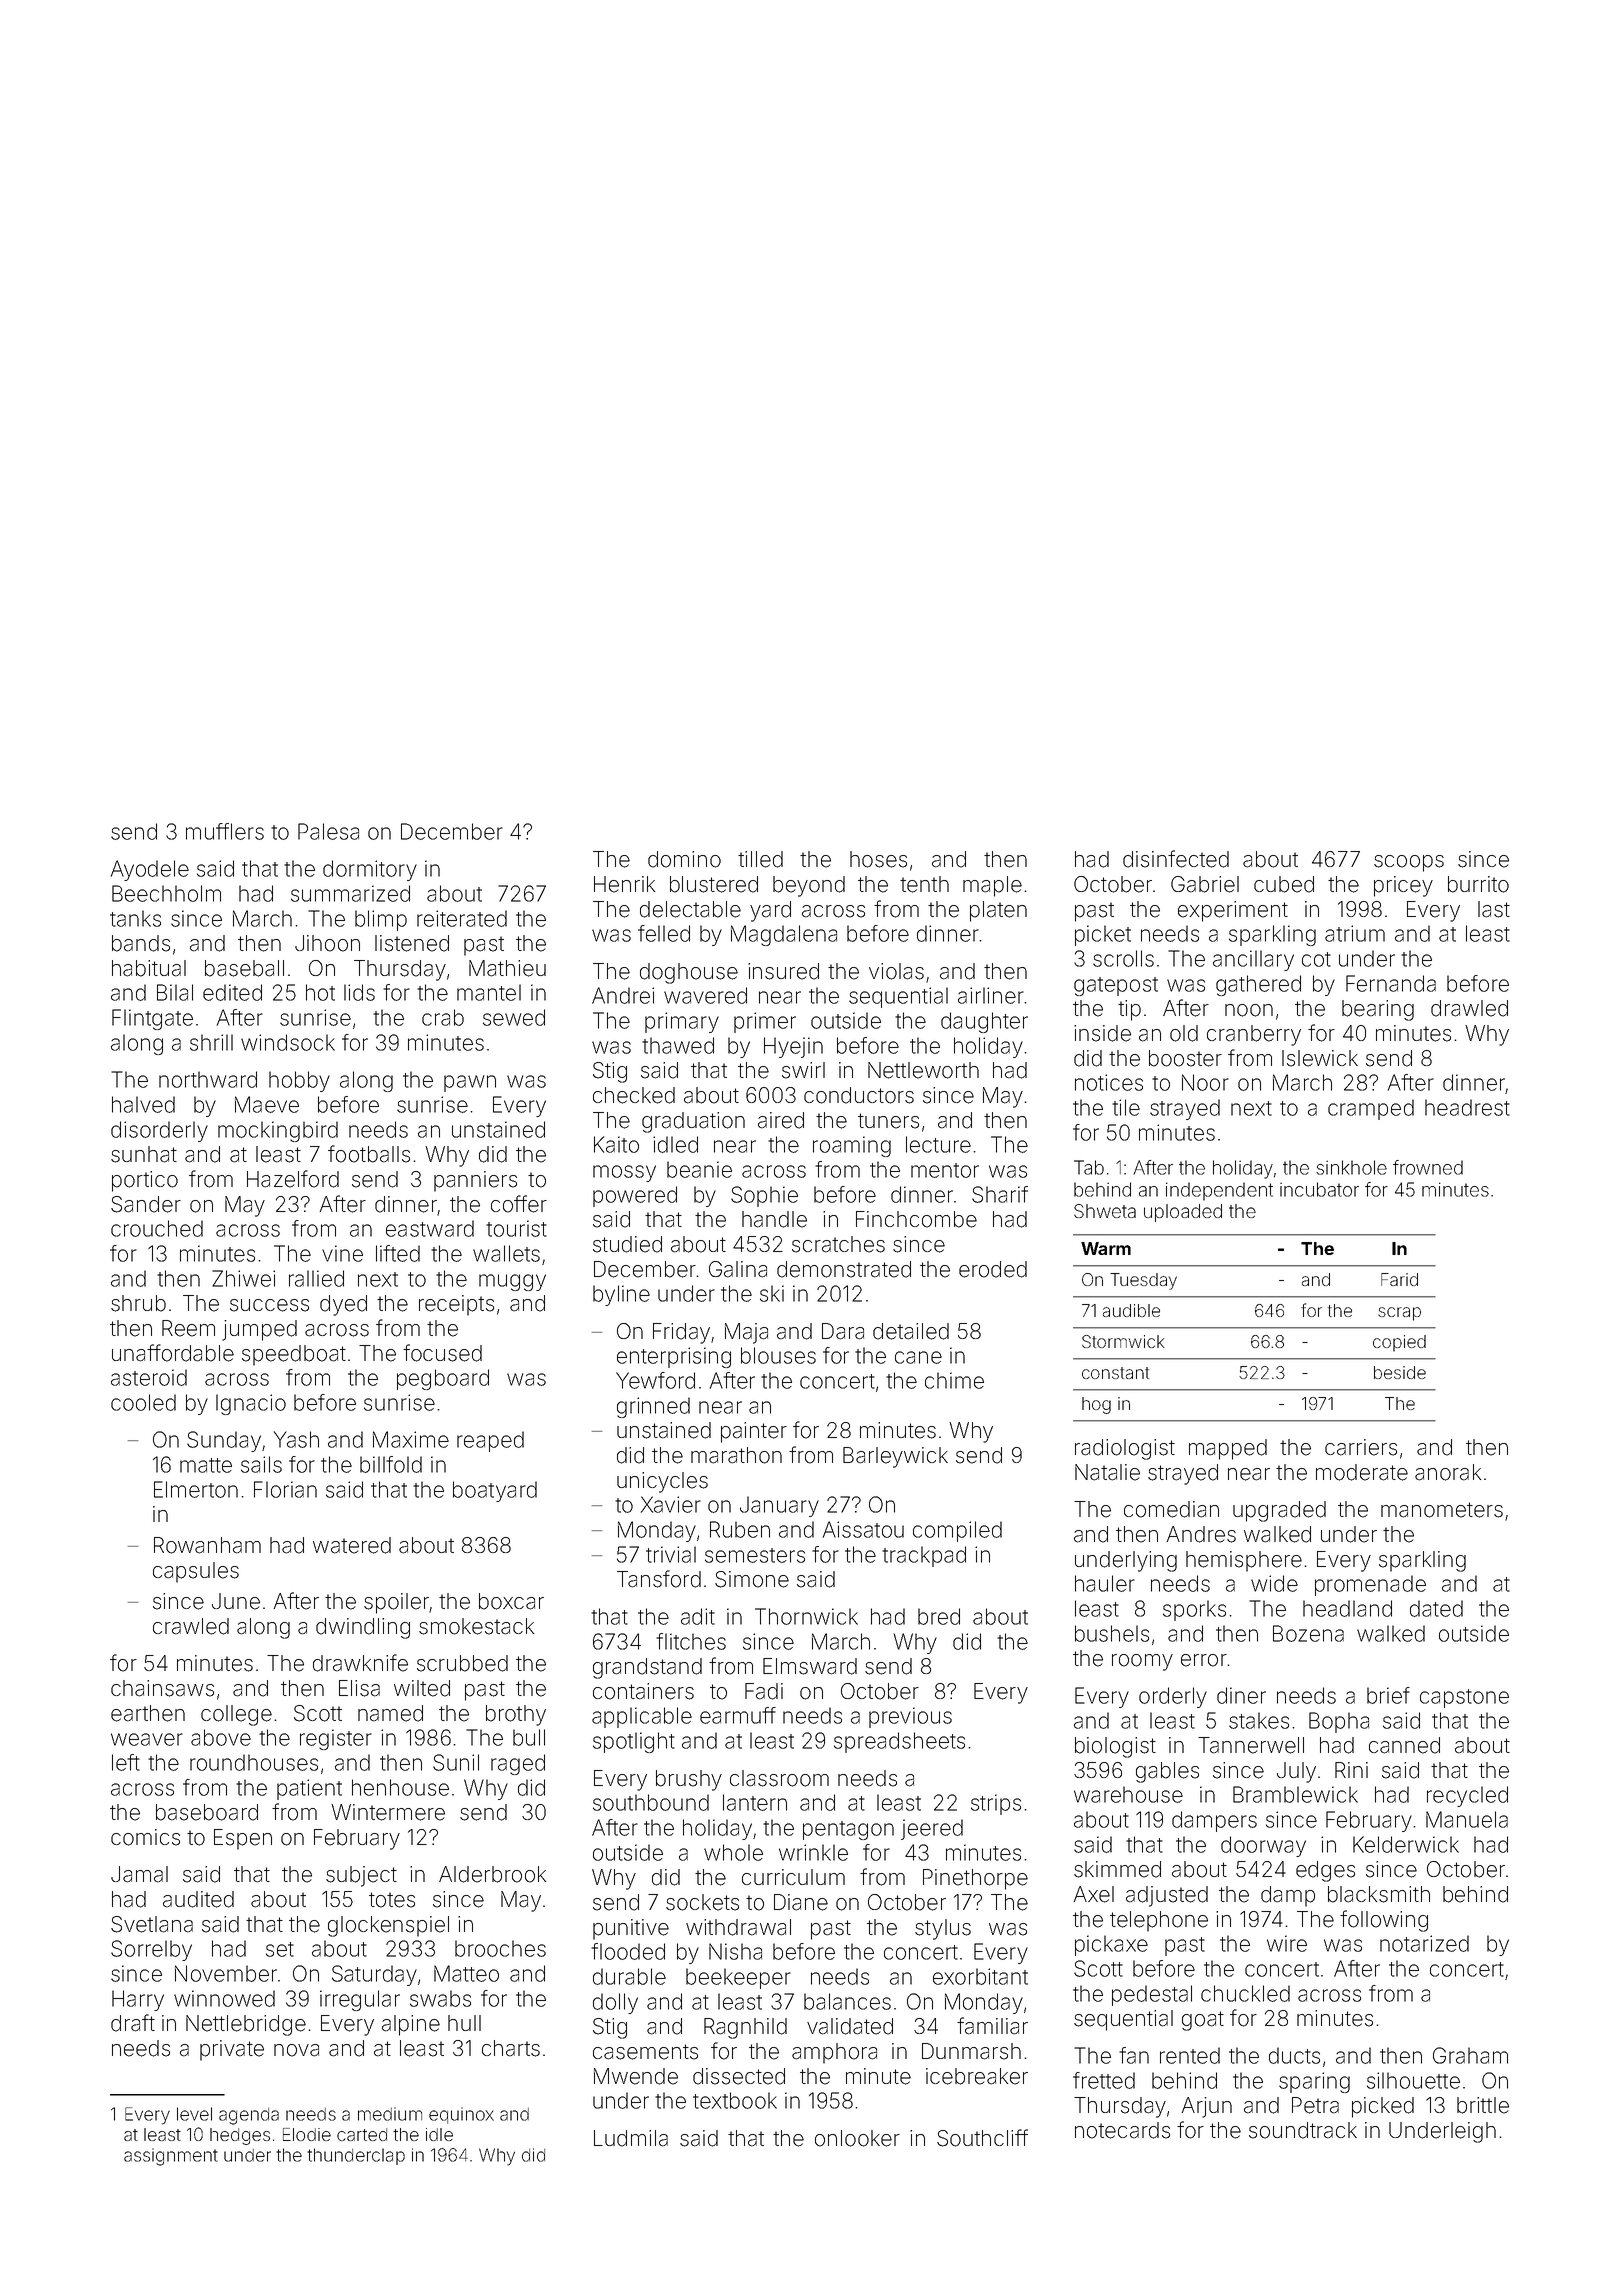  Describe the element at coordinates (145, 1181) in the screenshot. I see `portico` at that location.
